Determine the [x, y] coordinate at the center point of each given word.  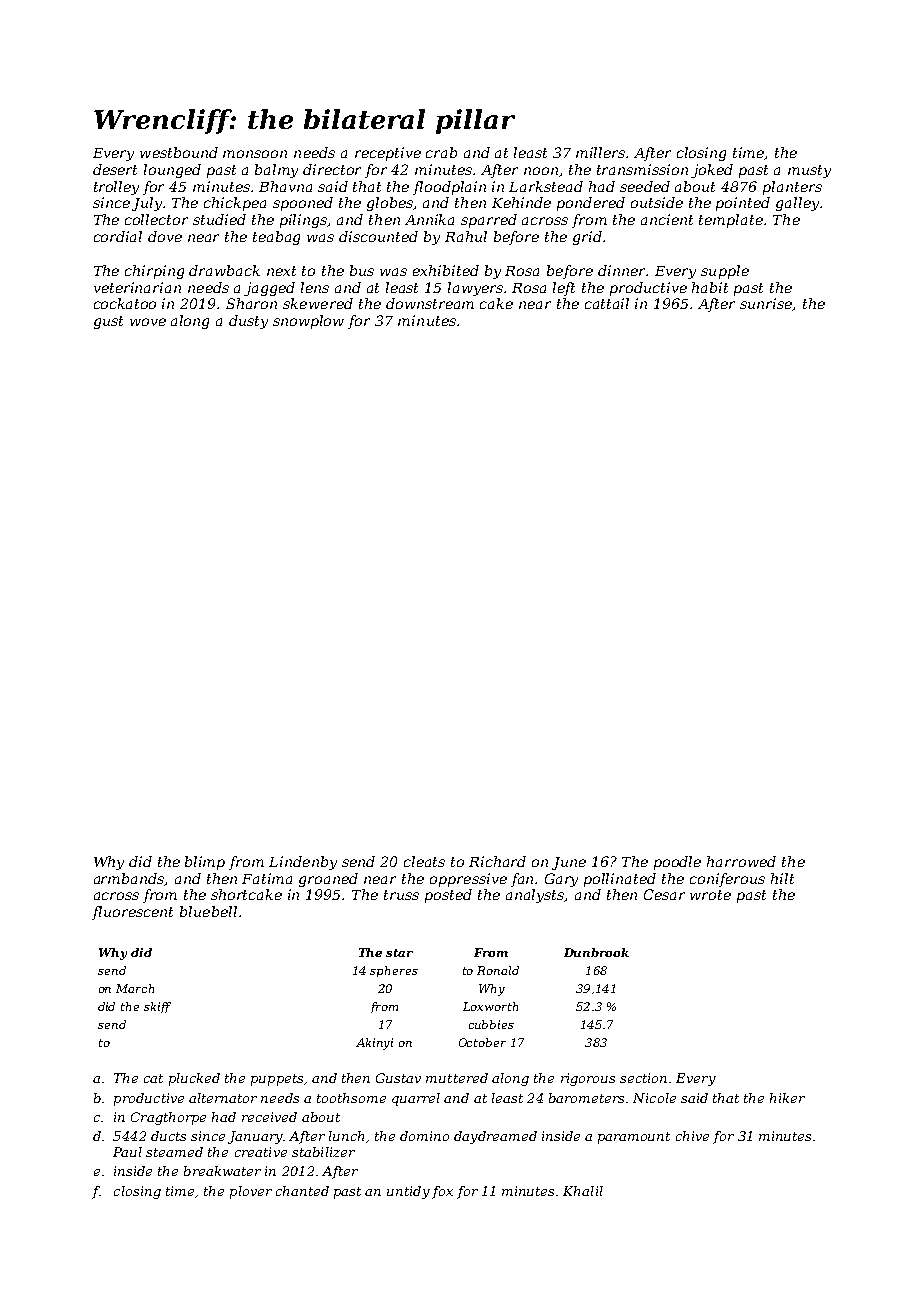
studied [219, 219]
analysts [535, 896]
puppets [277, 1080]
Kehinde [521, 202]
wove [148, 322]
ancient [667, 219]
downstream [430, 303]
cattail [607, 303]
